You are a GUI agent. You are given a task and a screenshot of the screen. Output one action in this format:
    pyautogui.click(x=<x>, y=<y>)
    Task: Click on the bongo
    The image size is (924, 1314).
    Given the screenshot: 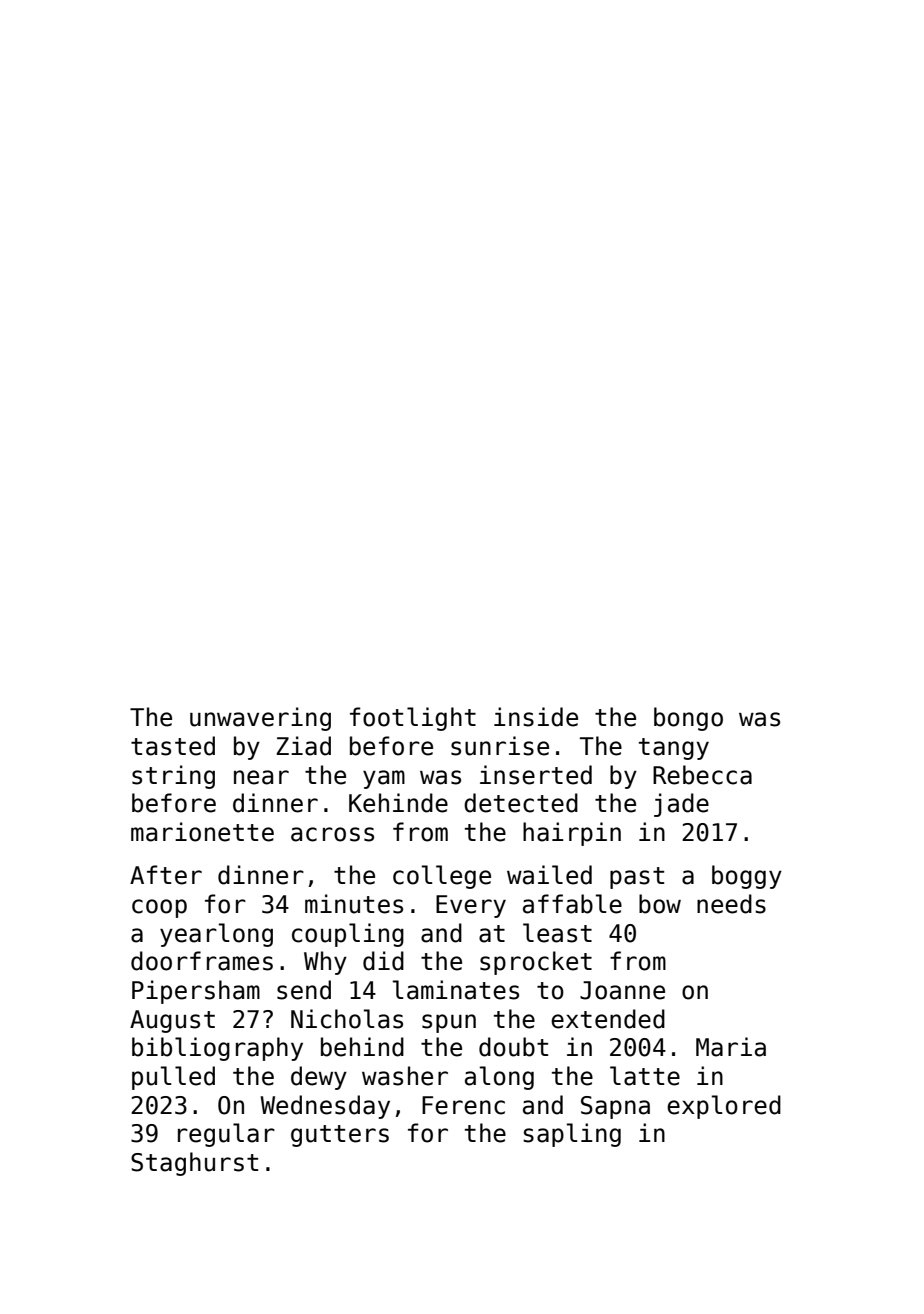 What is the action you would take?
    pyautogui.click(x=688, y=719)
